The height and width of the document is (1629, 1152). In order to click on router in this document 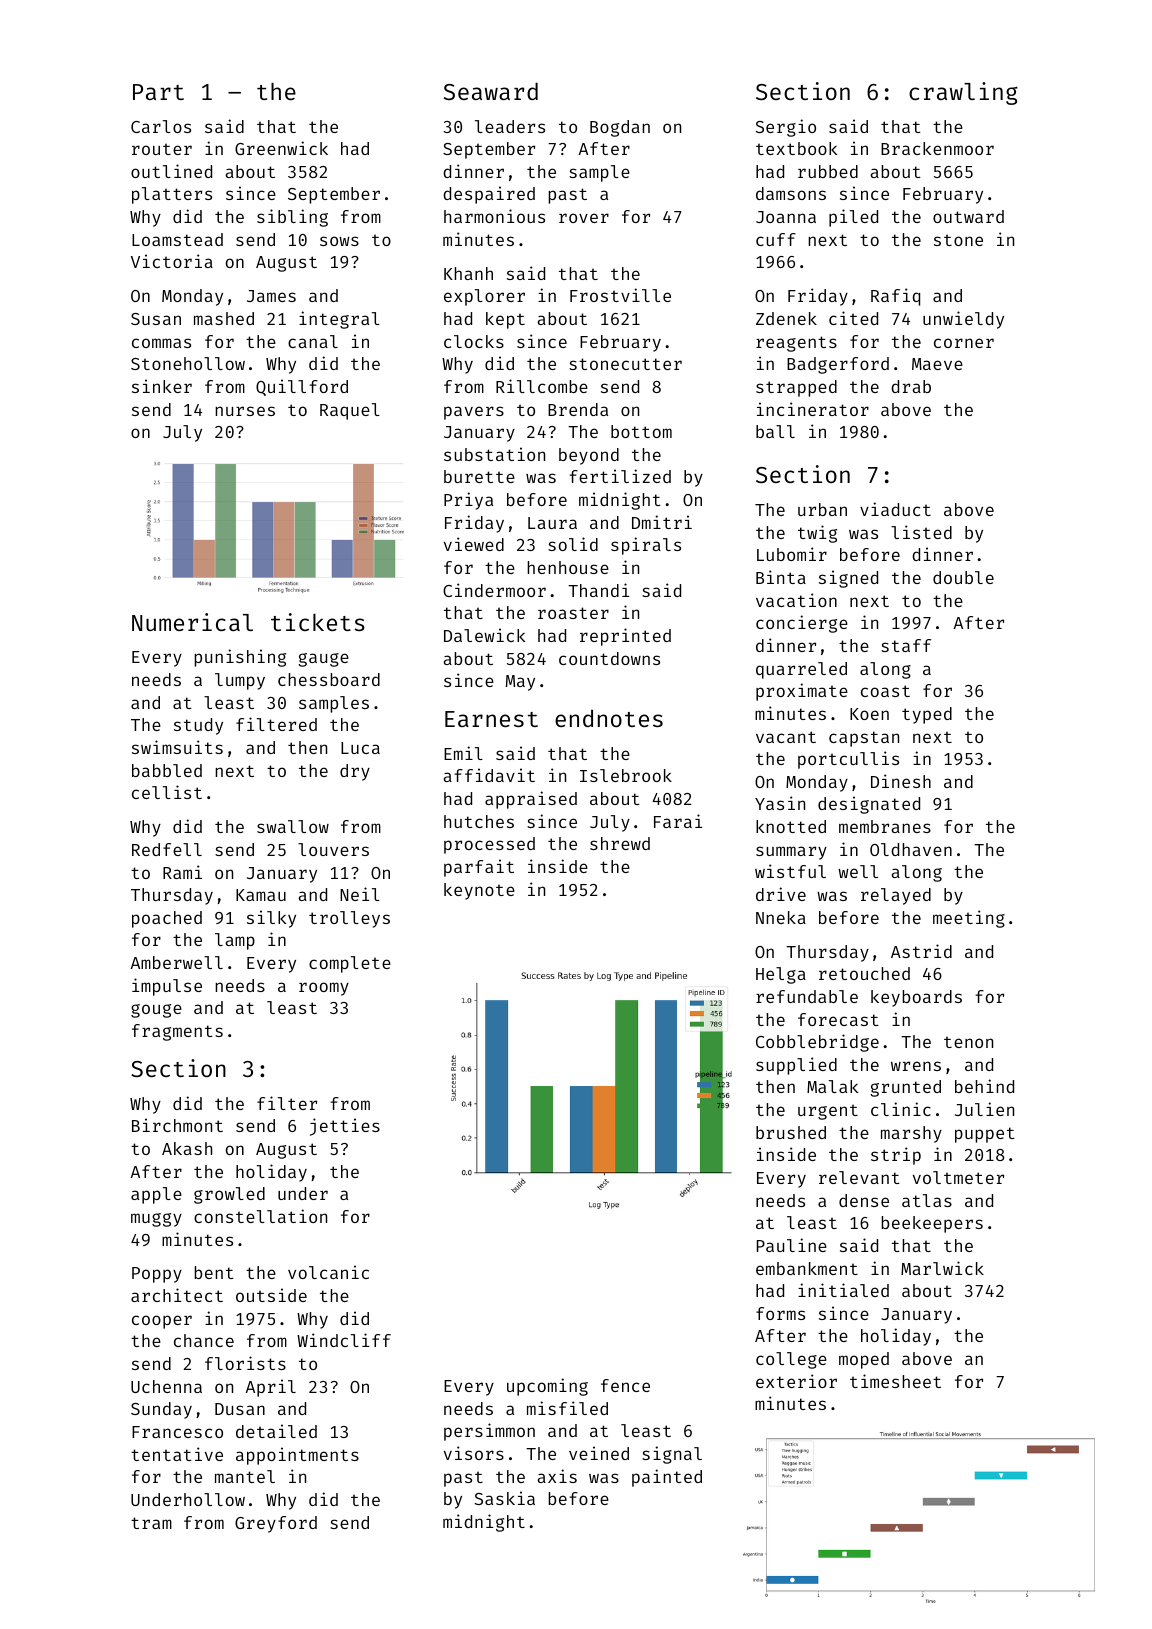, I will do `click(162, 149)`.
